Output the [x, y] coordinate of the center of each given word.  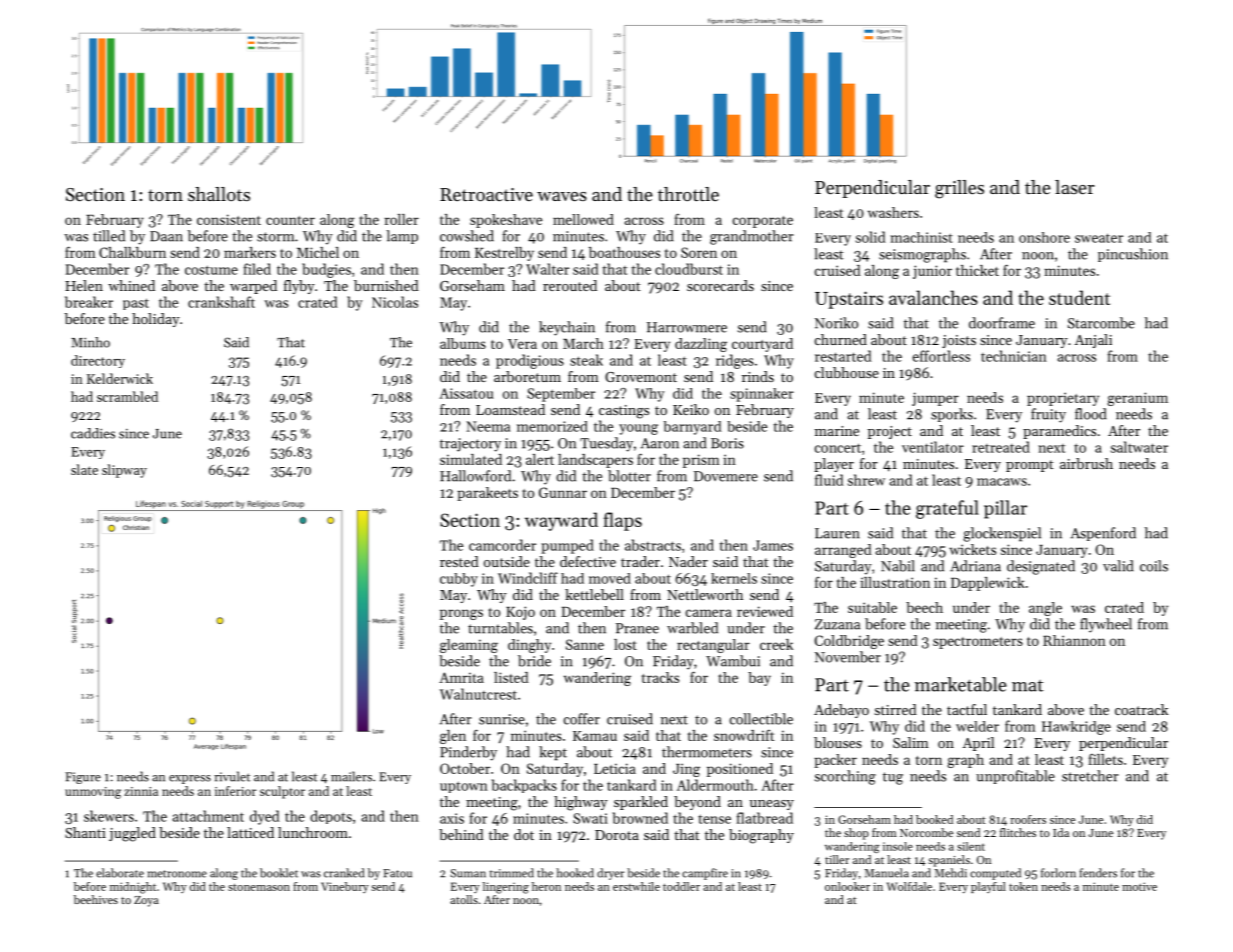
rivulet [232, 776]
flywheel [1106, 625]
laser [1074, 187]
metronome [177, 874]
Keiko [691, 409]
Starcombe [1101, 323]
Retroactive [486, 194]
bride [534, 661]
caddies [93, 433]
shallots [219, 194]
